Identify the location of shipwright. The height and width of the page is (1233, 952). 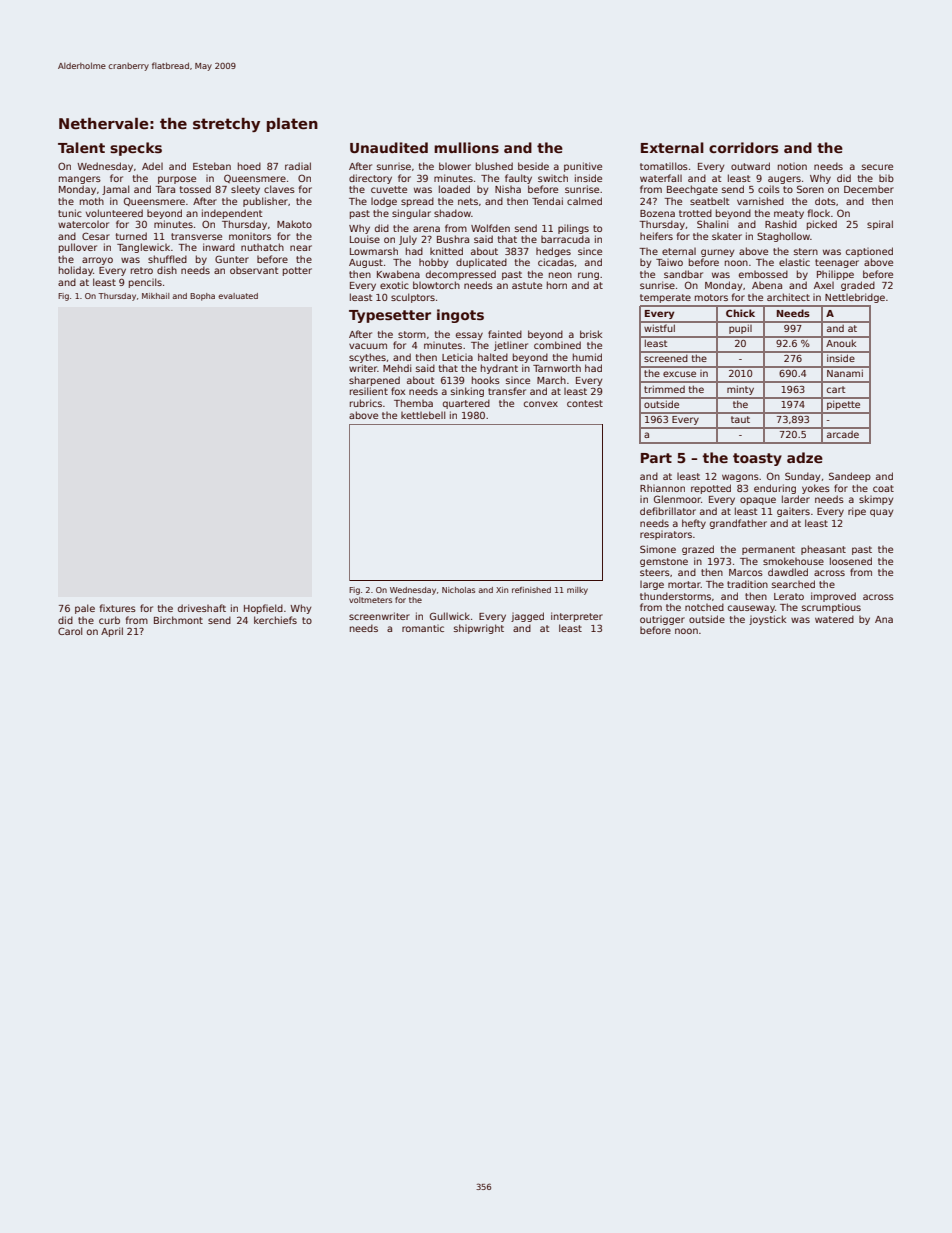
(479, 629).
